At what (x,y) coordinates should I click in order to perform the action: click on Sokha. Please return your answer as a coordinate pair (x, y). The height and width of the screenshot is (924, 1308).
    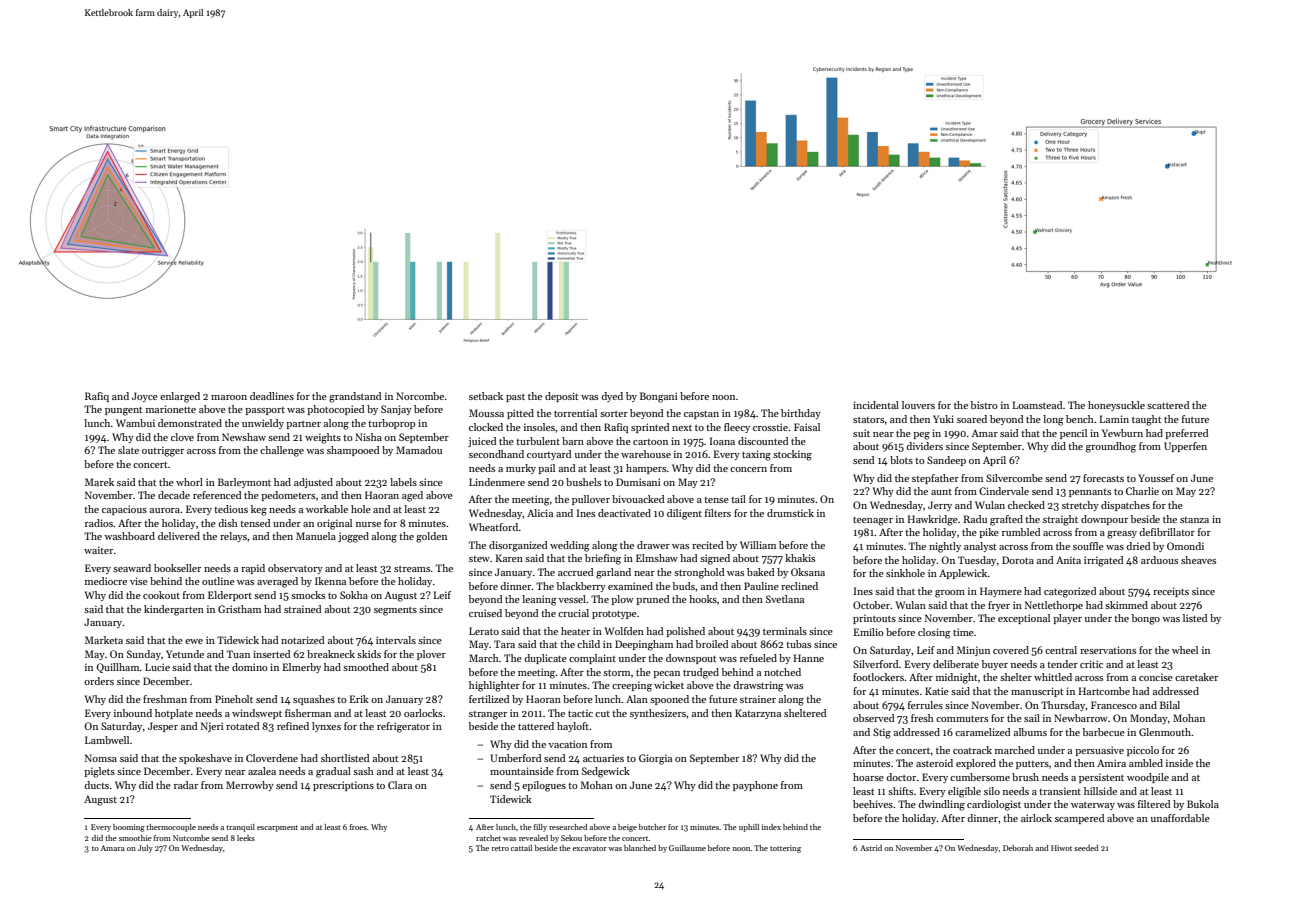
    Looking at the image, I should click on (354, 595).
